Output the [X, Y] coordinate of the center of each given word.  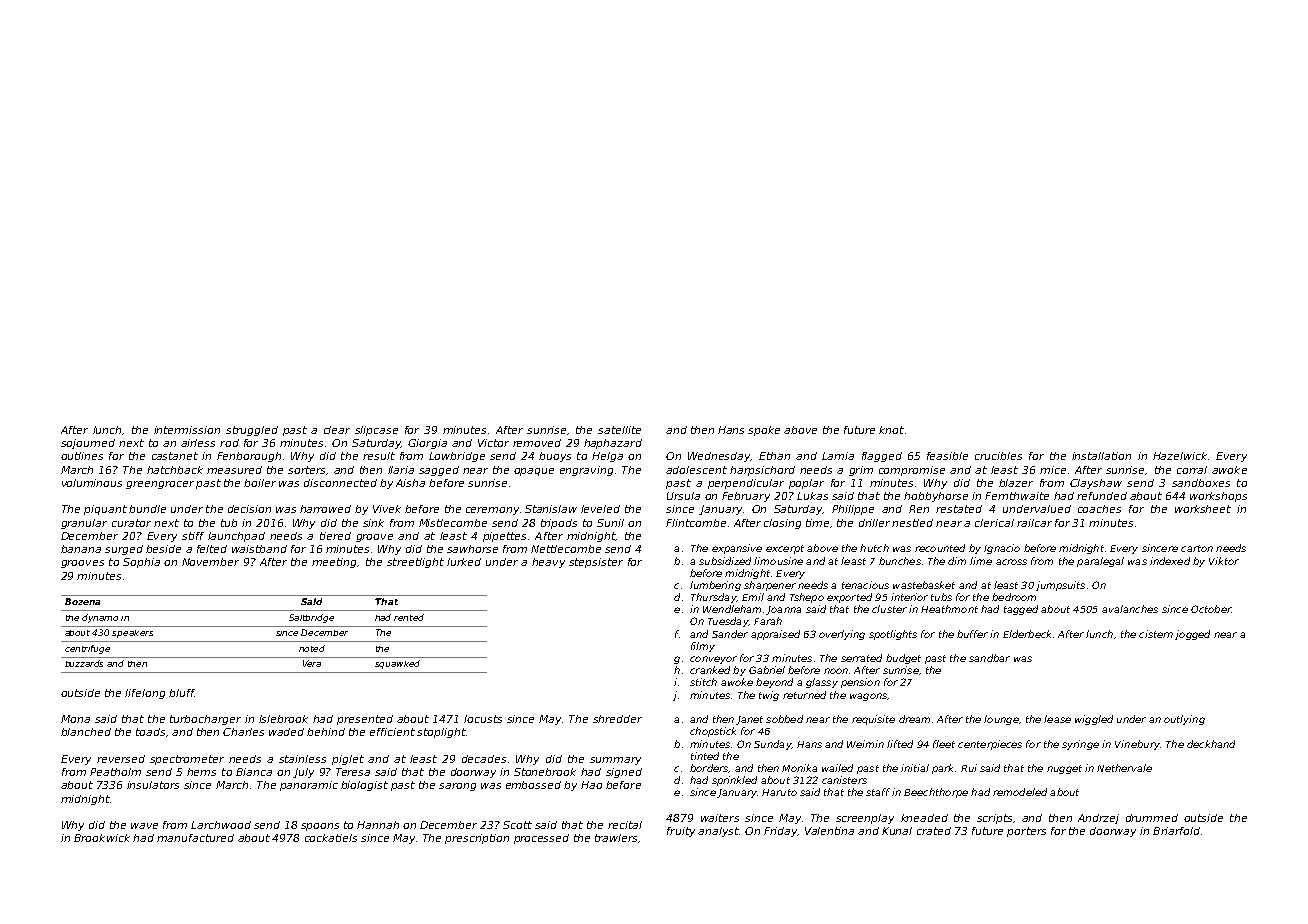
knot [891, 430]
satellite [619, 430]
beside [163, 549]
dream [914, 719]
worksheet [1203, 509]
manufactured [195, 838]
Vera [312, 663]
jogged [1192, 635]
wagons [868, 697]
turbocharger [205, 720]
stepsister [596, 563]
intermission [187, 430]
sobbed [784, 719]
